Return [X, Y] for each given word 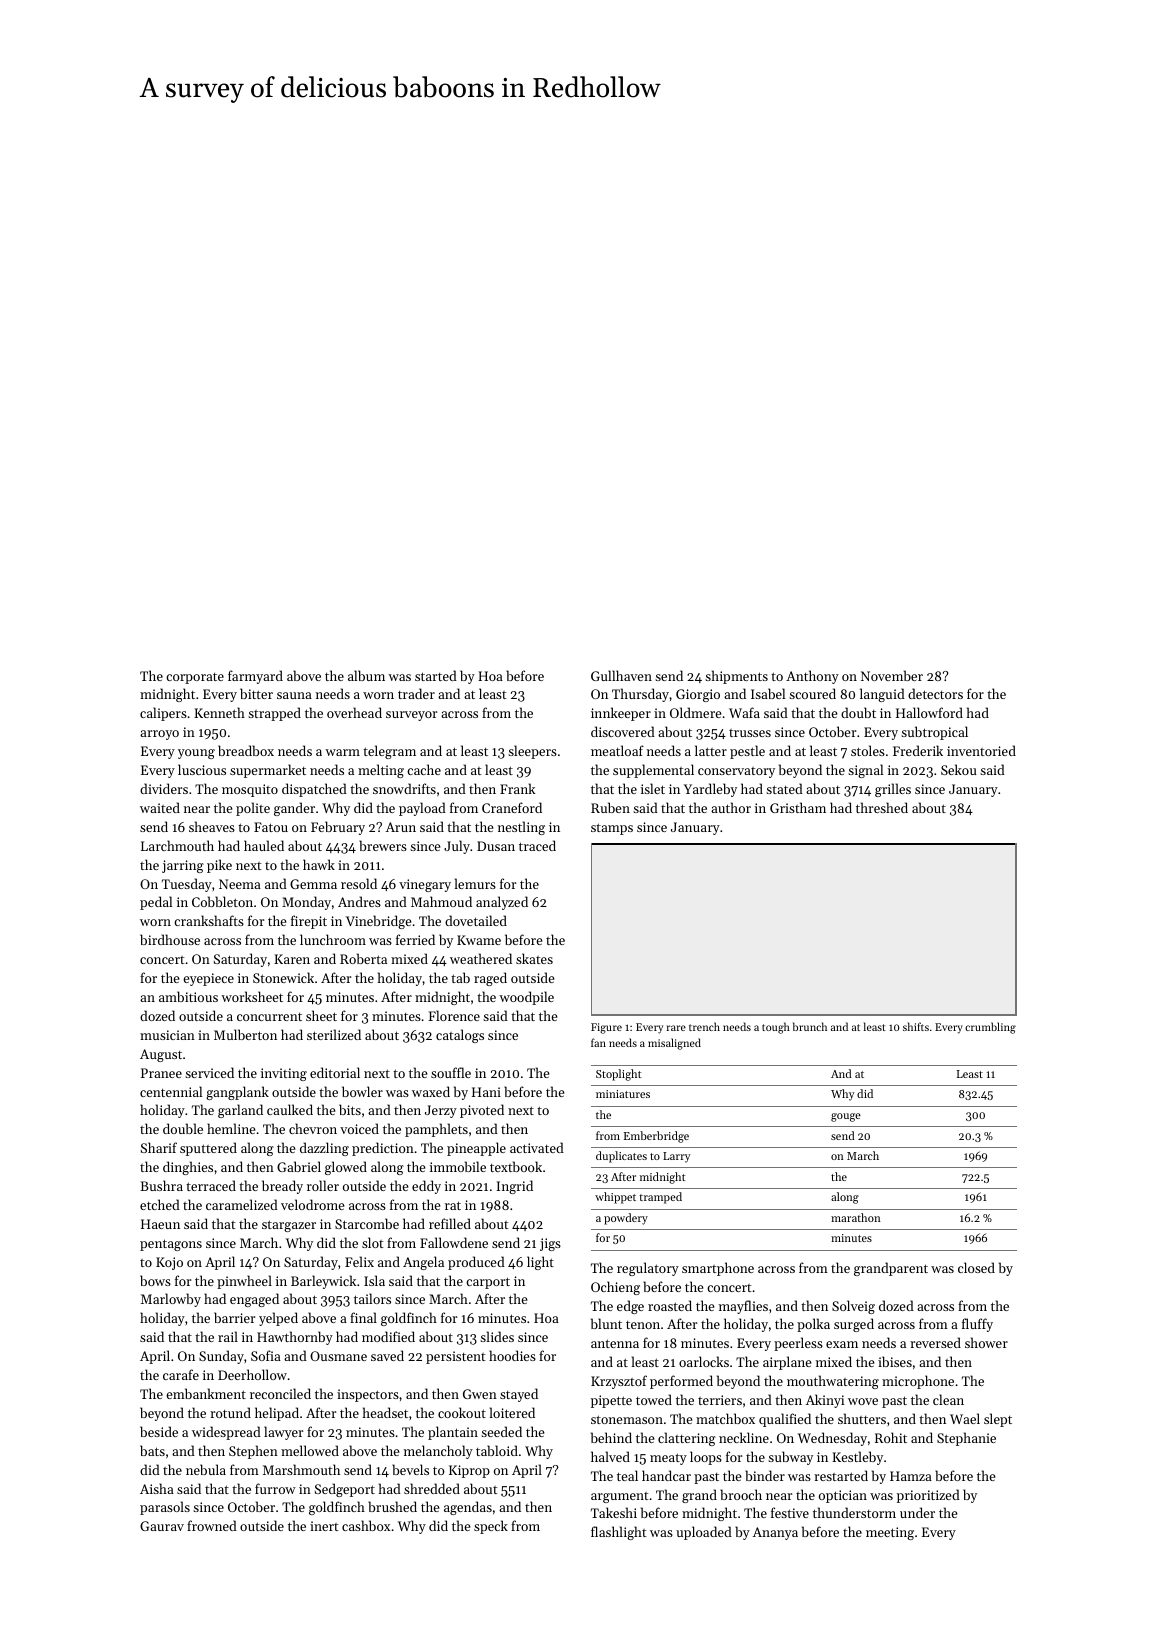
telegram [389, 752]
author [731, 807]
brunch [810, 1026]
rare [676, 1028]
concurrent [269, 1017]
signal [865, 771]
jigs [550, 1244]
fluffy [977, 1325]
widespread [226, 1433]
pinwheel [244, 1282]
